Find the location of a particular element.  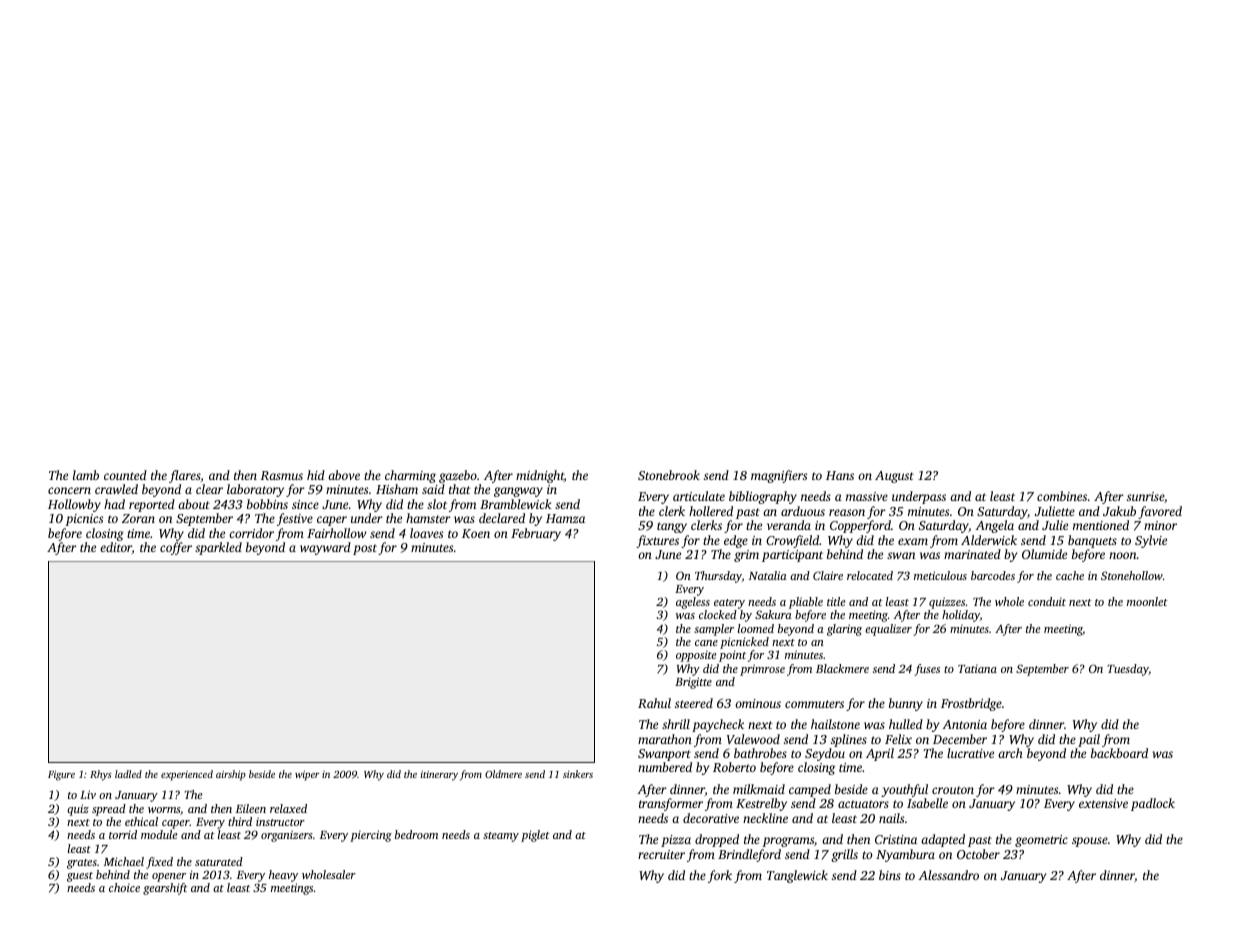

decorative is located at coordinates (711, 818).
